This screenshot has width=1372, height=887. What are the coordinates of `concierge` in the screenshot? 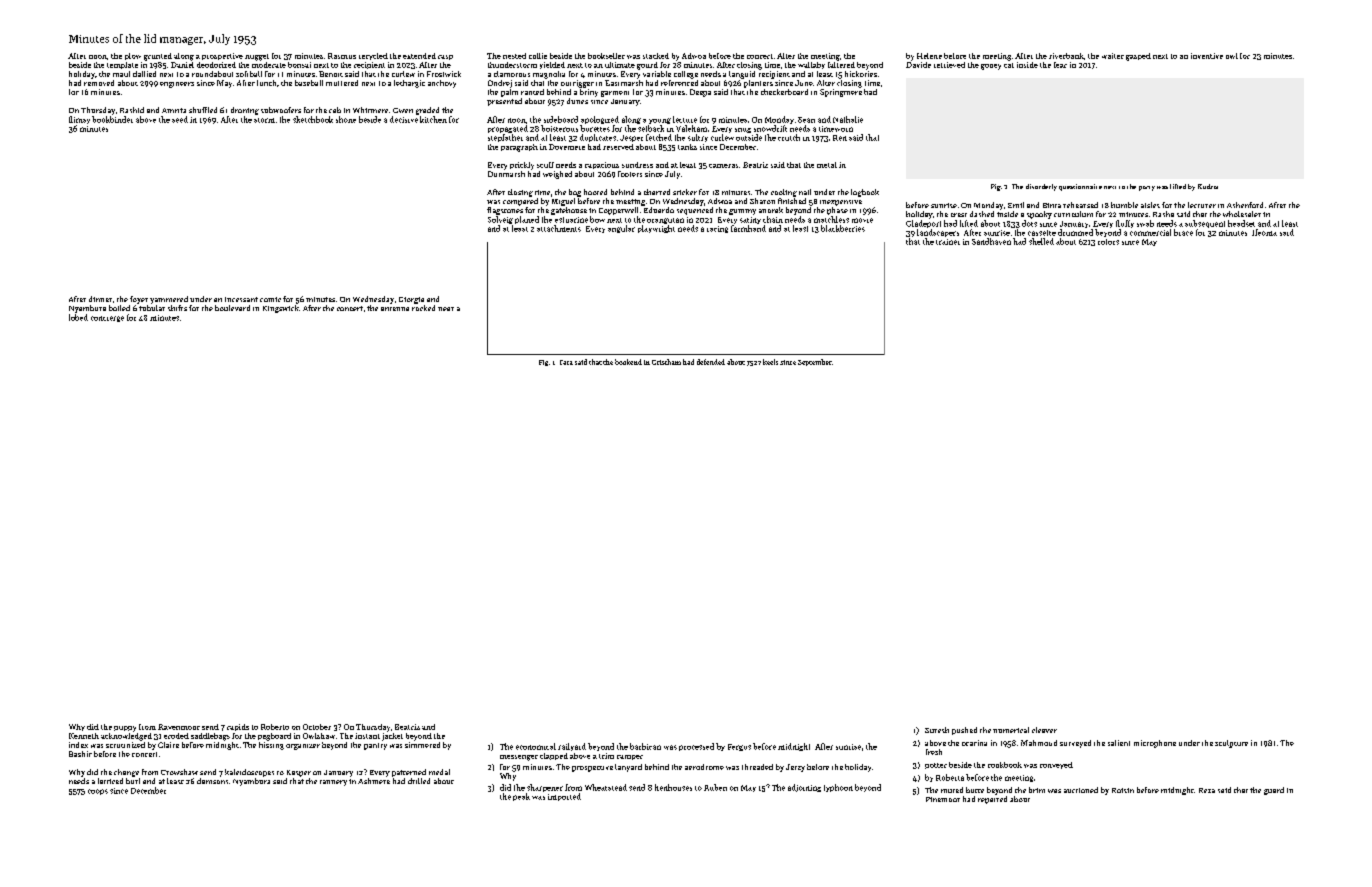 It's located at (107, 319).
